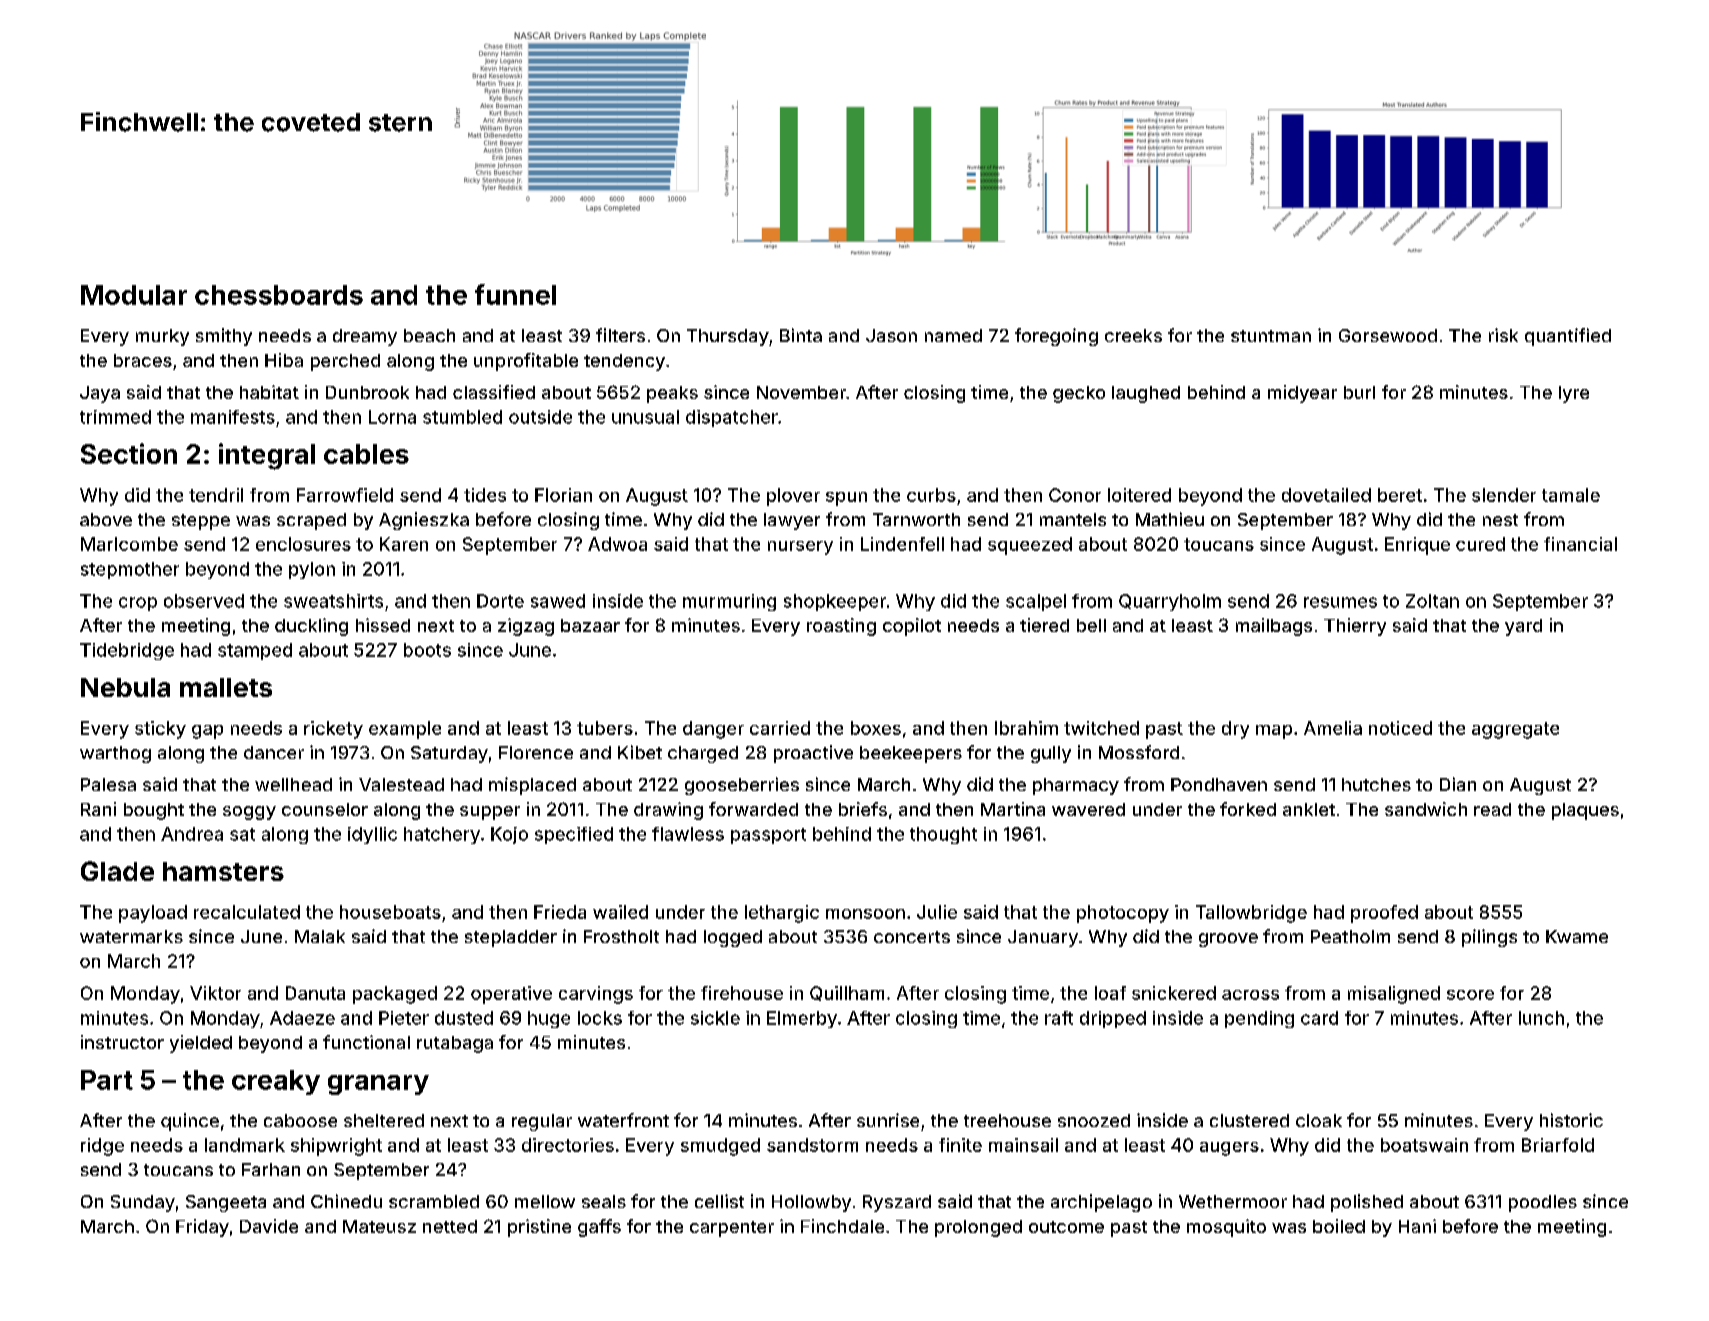 The width and height of the screenshot is (1709, 1321). What do you see at coordinates (846, 499) in the screenshot?
I see `spun` at bounding box center [846, 499].
